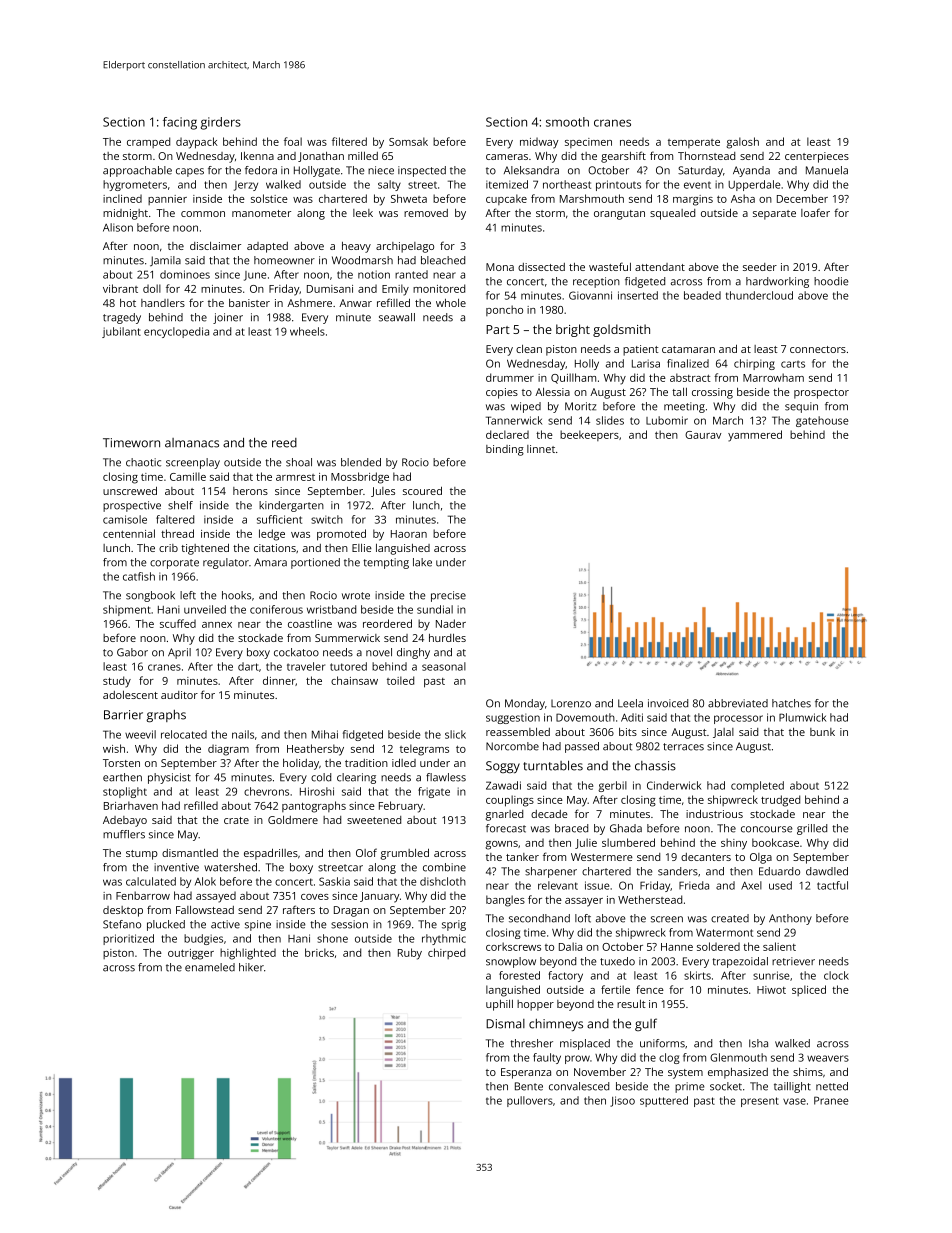  I want to click on cramped, so click(148, 142).
